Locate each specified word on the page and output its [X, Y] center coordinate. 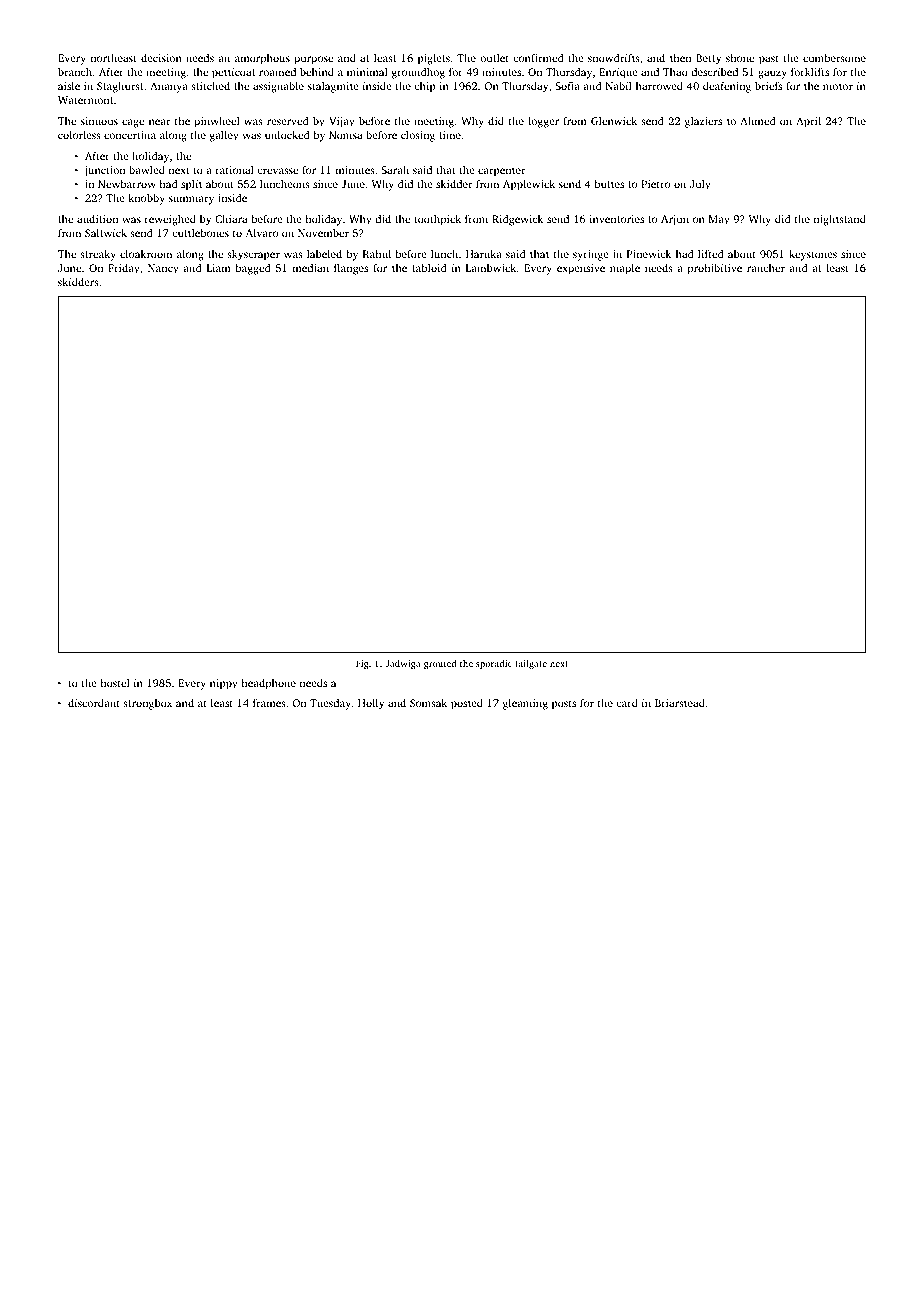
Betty [709, 59]
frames [269, 703]
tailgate [531, 664]
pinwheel [216, 122]
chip [425, 87]
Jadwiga [403, 664]
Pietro [655, 184]
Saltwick [106, 233]
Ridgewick [517, 220]
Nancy [163, 269]
